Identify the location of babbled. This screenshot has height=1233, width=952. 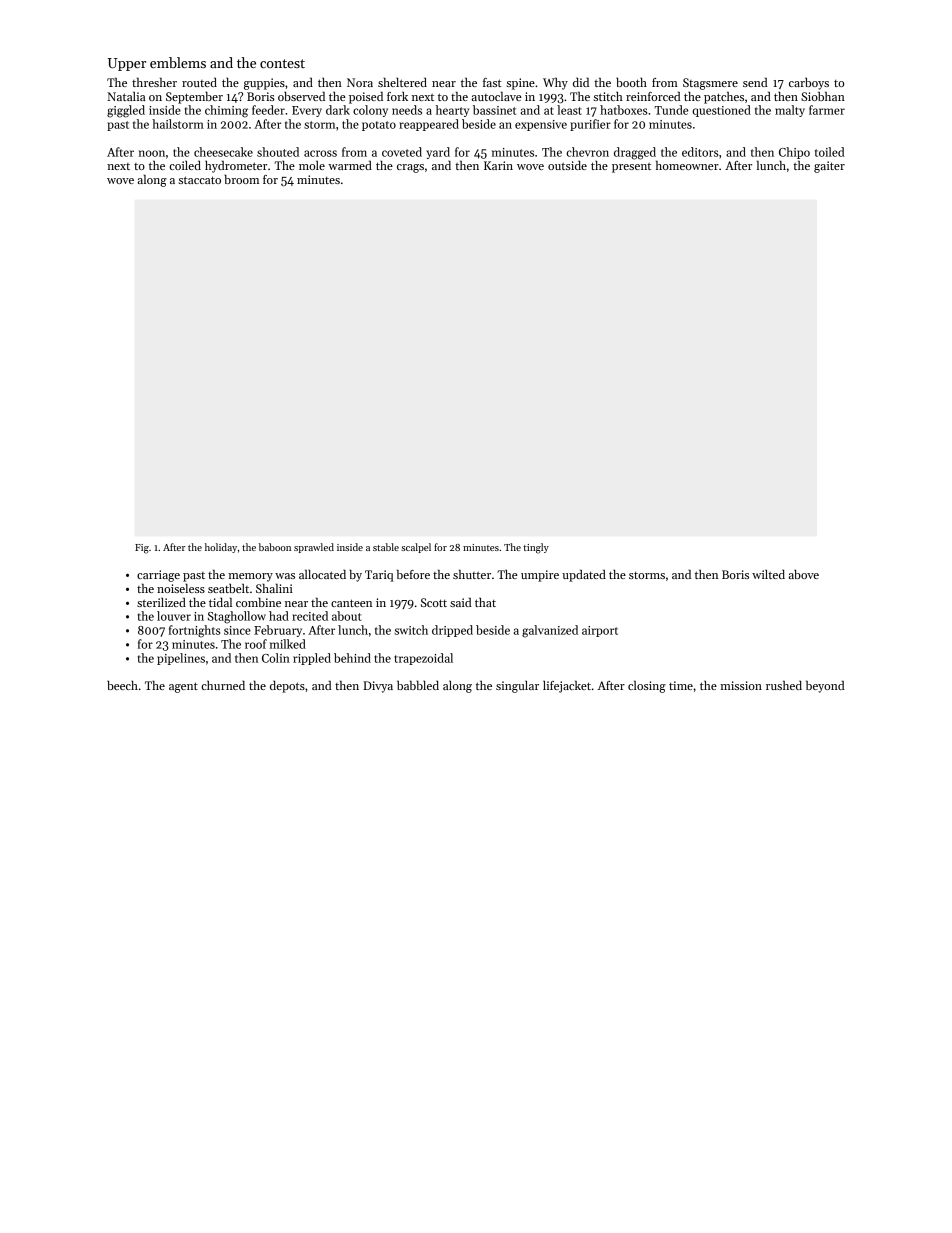
(418, 685).
